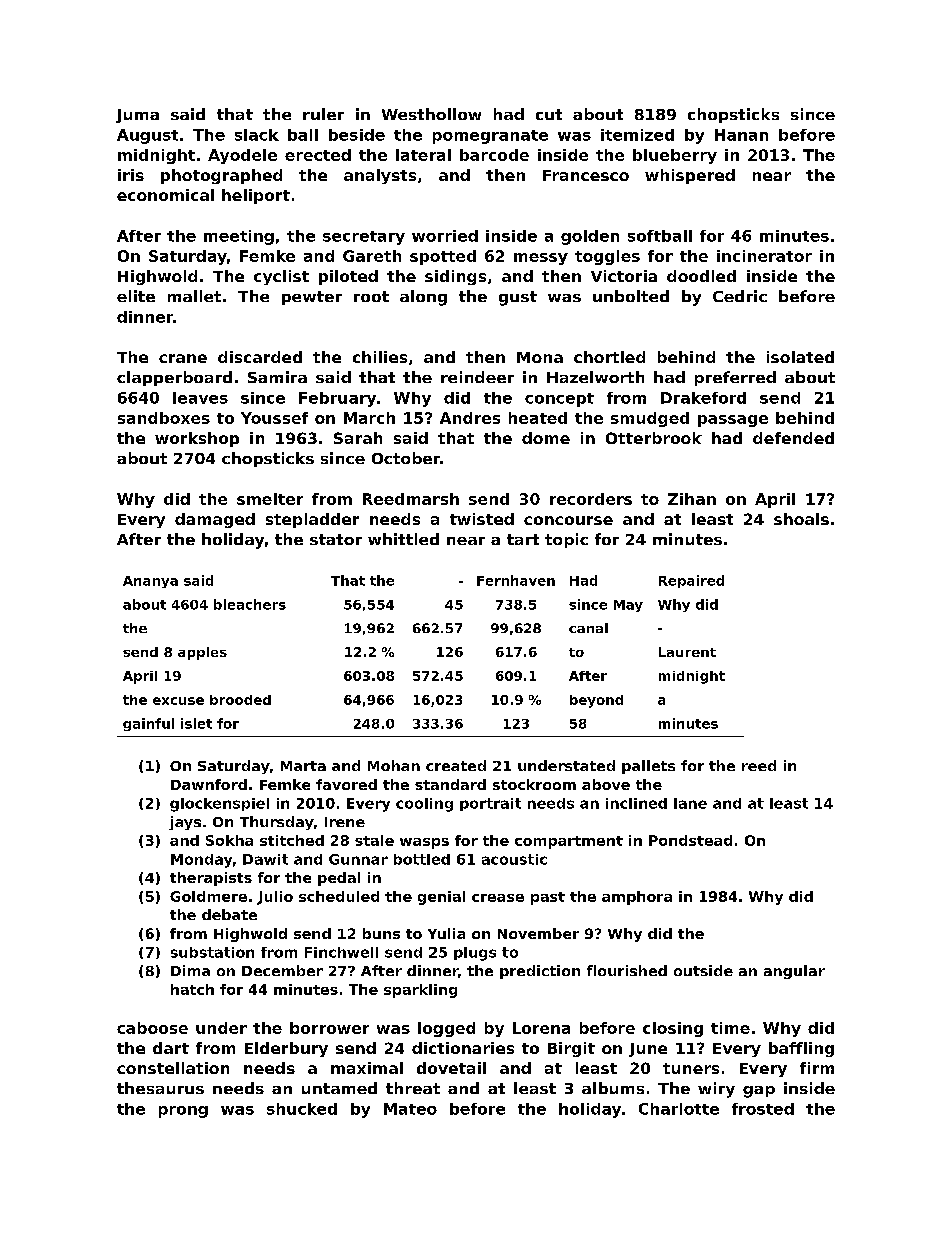  What do you see at coordinates (183, 1112) in the screenshot?
I see `prong` at bounding box center [183, 1112].
